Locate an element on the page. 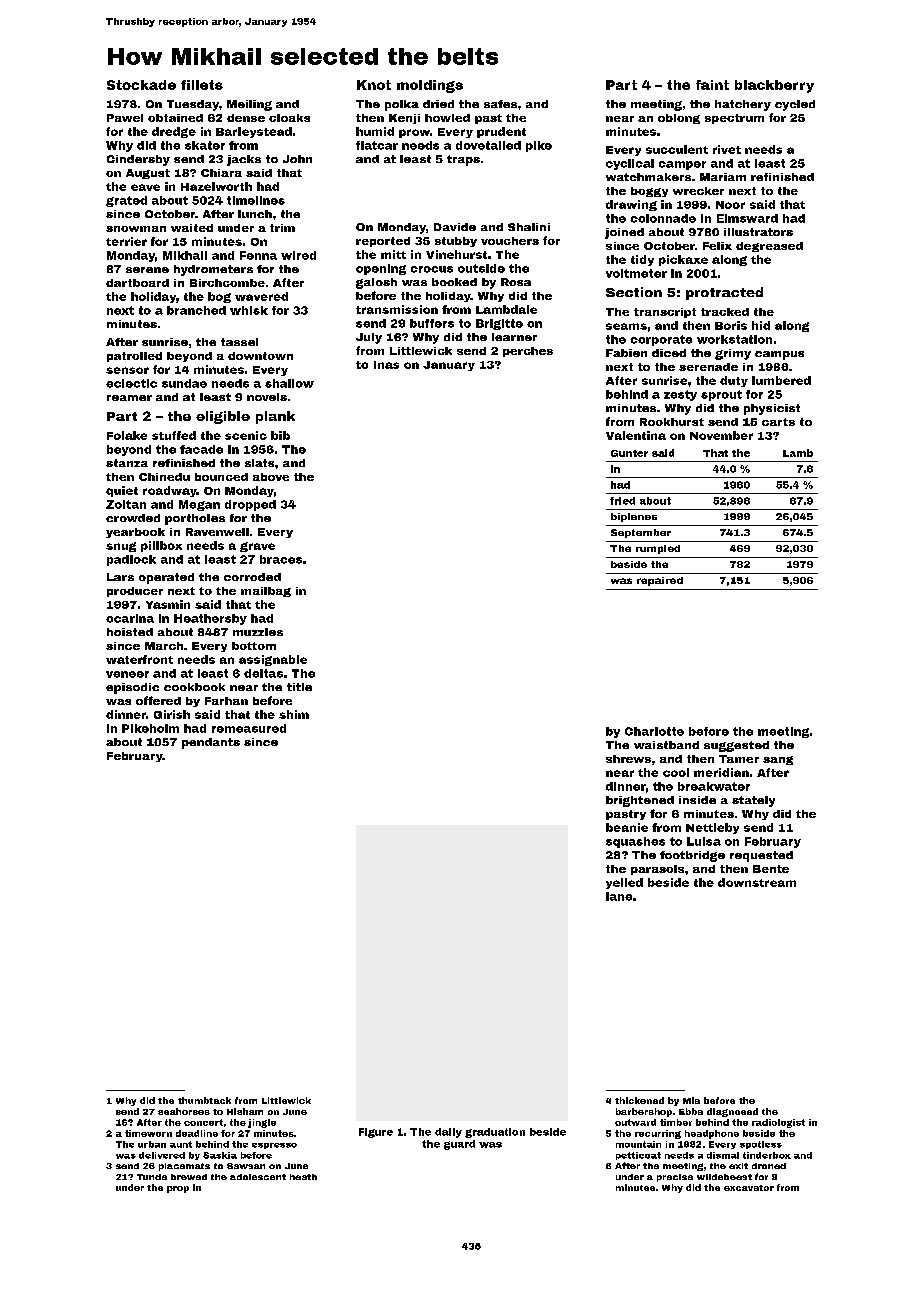 The height and width of the document is (1308, 924). Knot is located at coordinates (374, 85).
